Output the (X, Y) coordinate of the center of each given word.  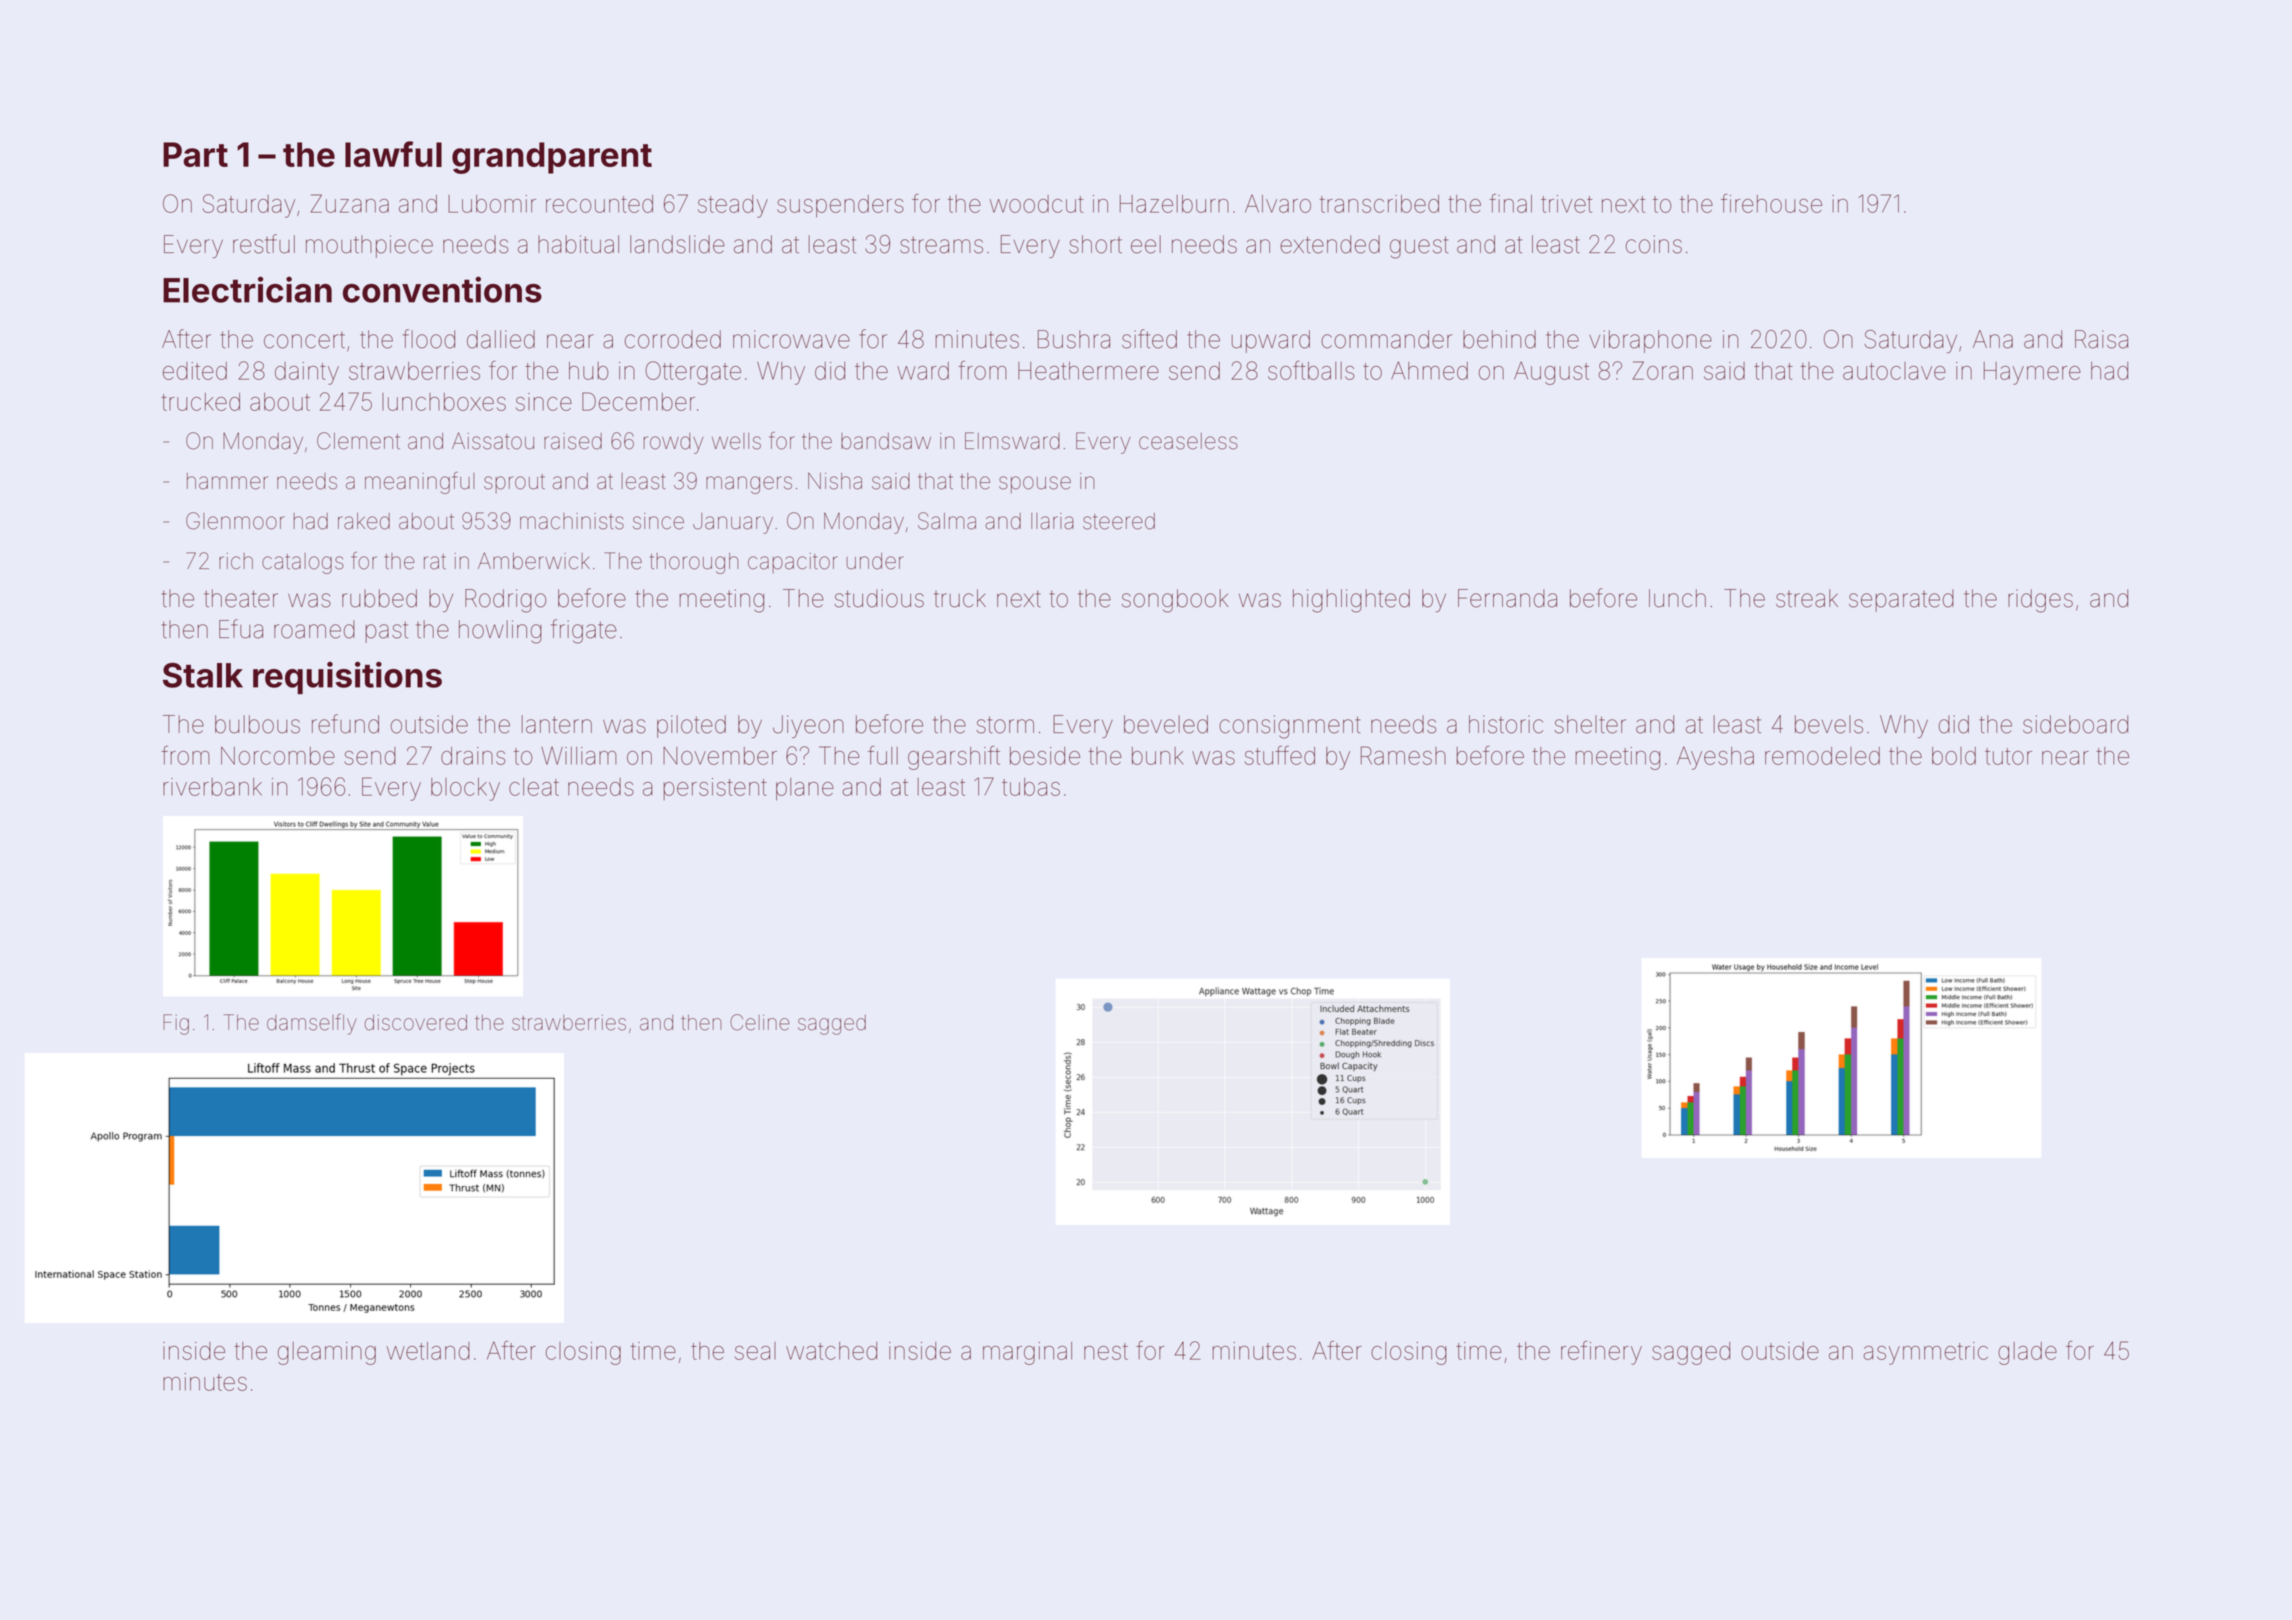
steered (1119, 521)
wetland (428, 1351)
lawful (393, 154)
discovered (416, 1023)
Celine (760, 1022)
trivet (1566, 204)
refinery (1601, 1353)
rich (236, 561)
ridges (2040, 601)
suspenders (840, 206)
